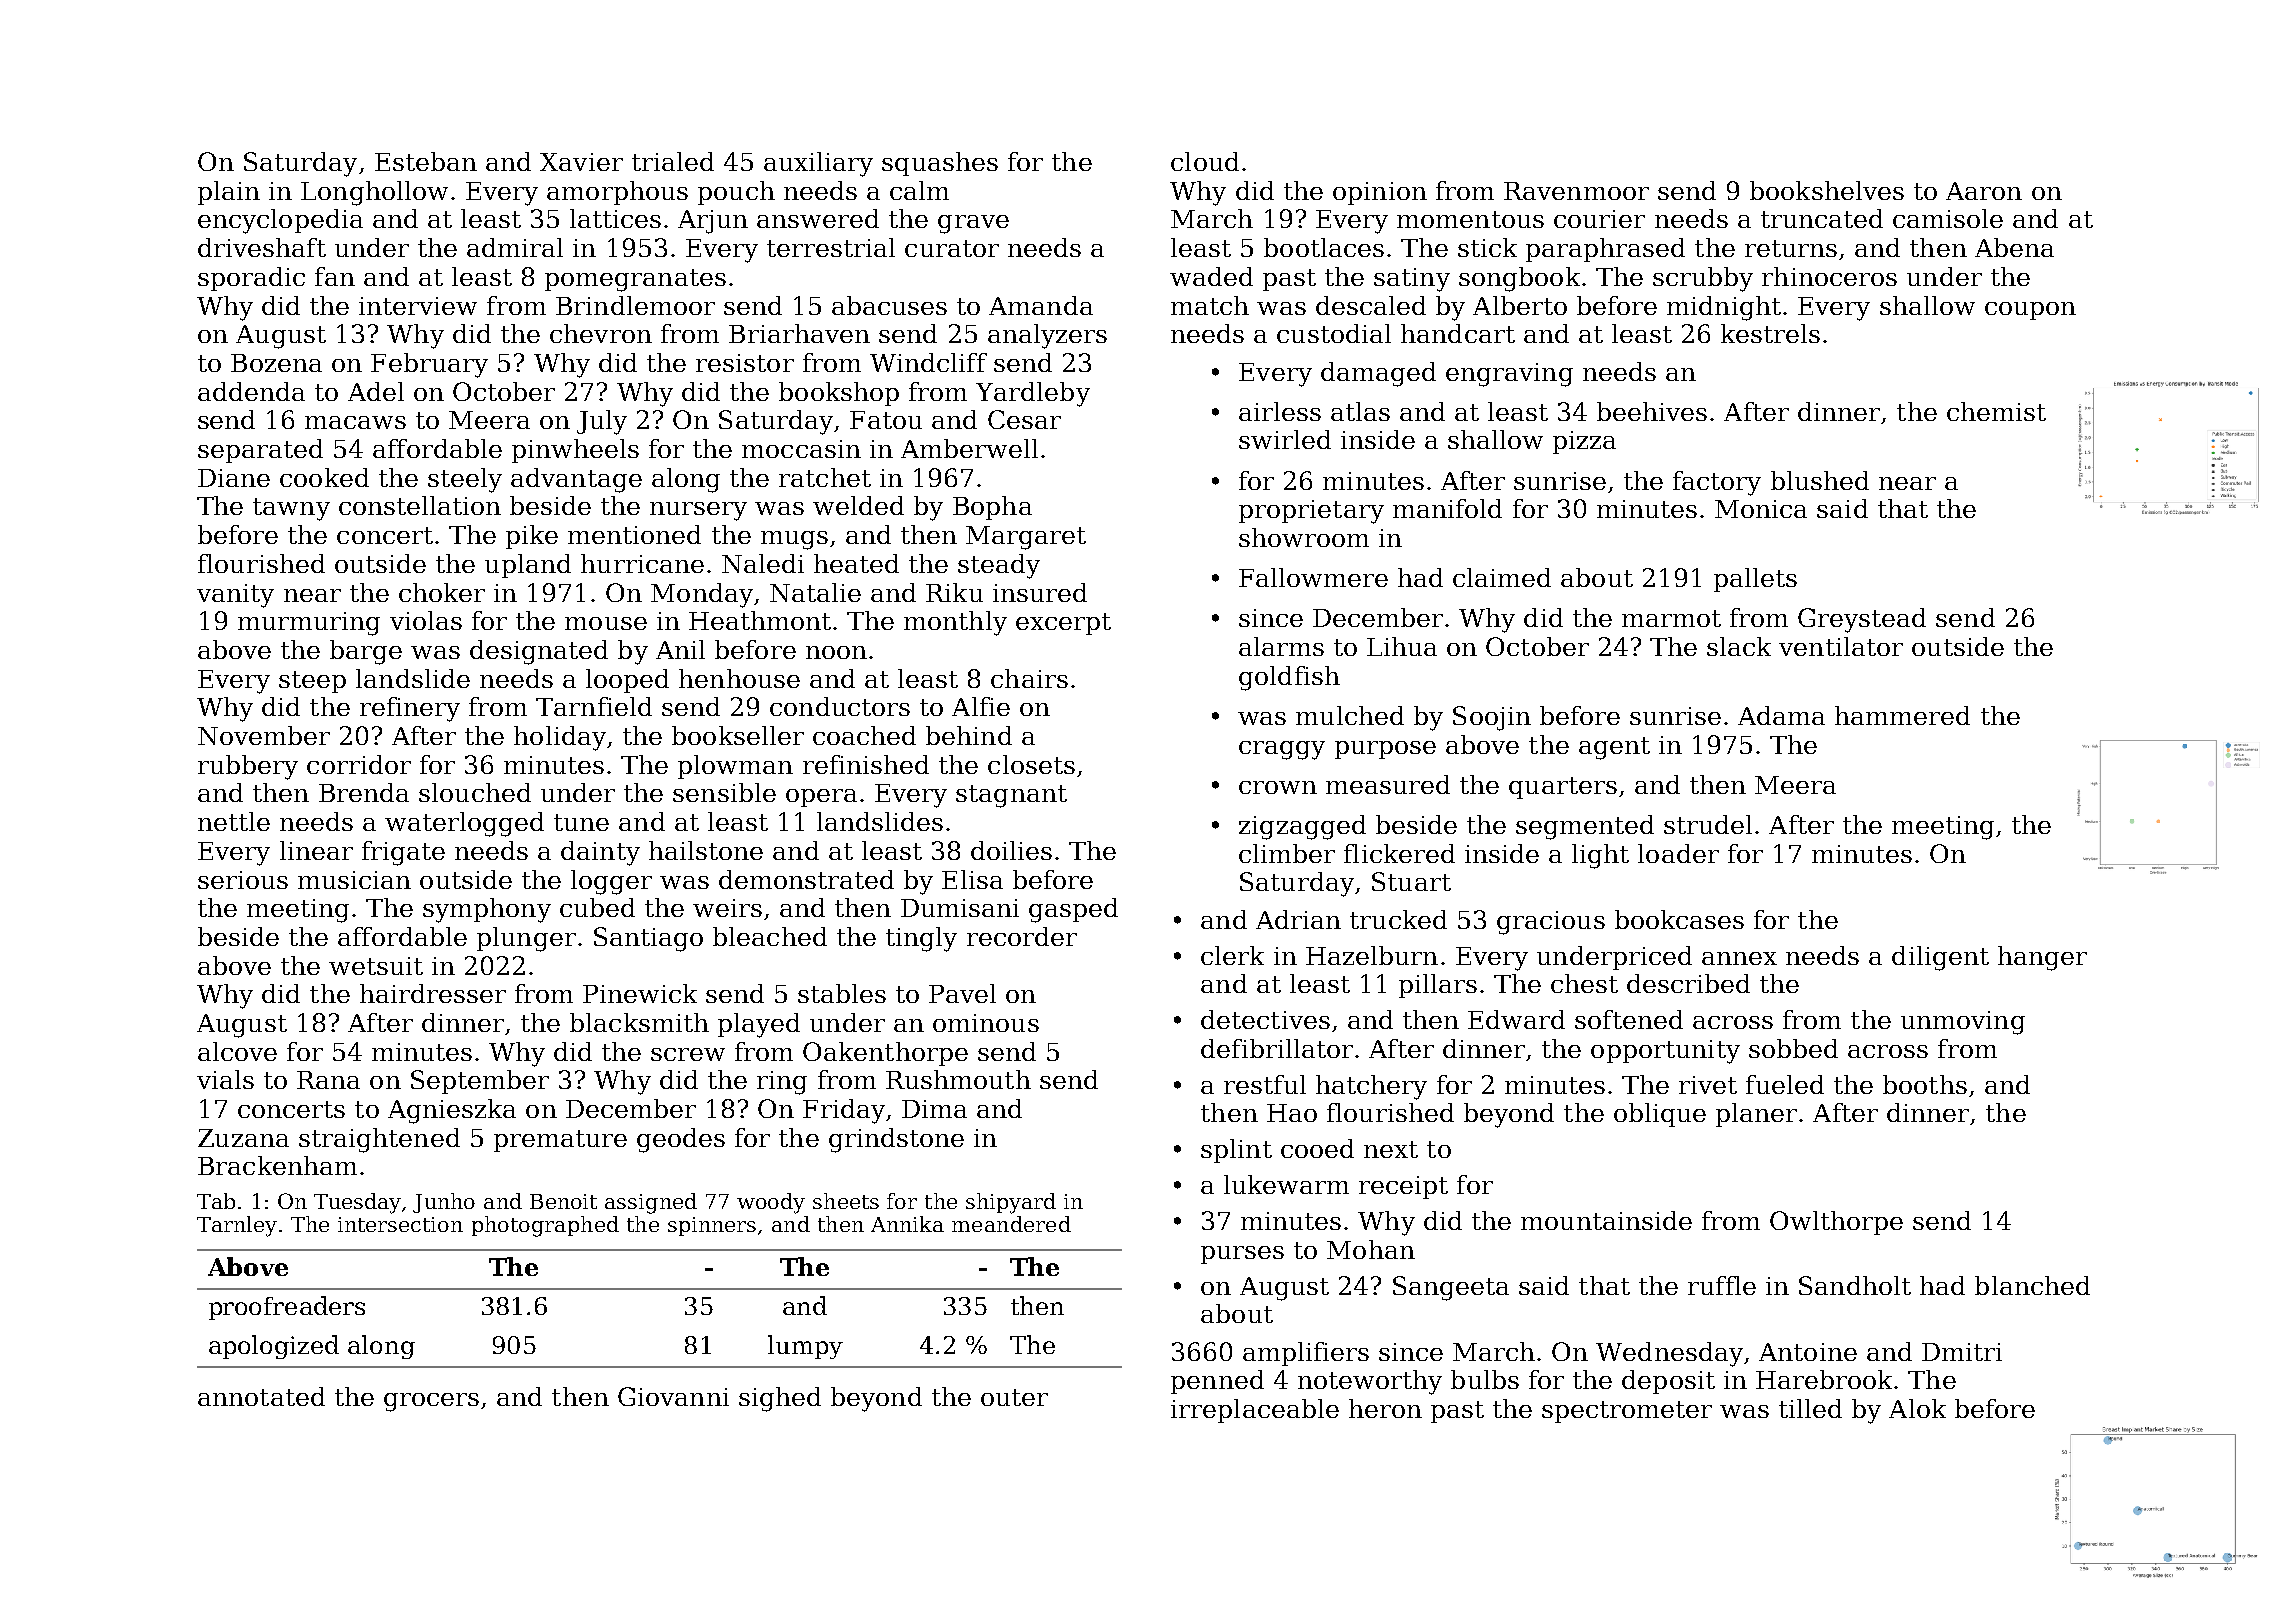 This document has height=1620, width=2292. I want to click on assigned, so click(651, 1203).
